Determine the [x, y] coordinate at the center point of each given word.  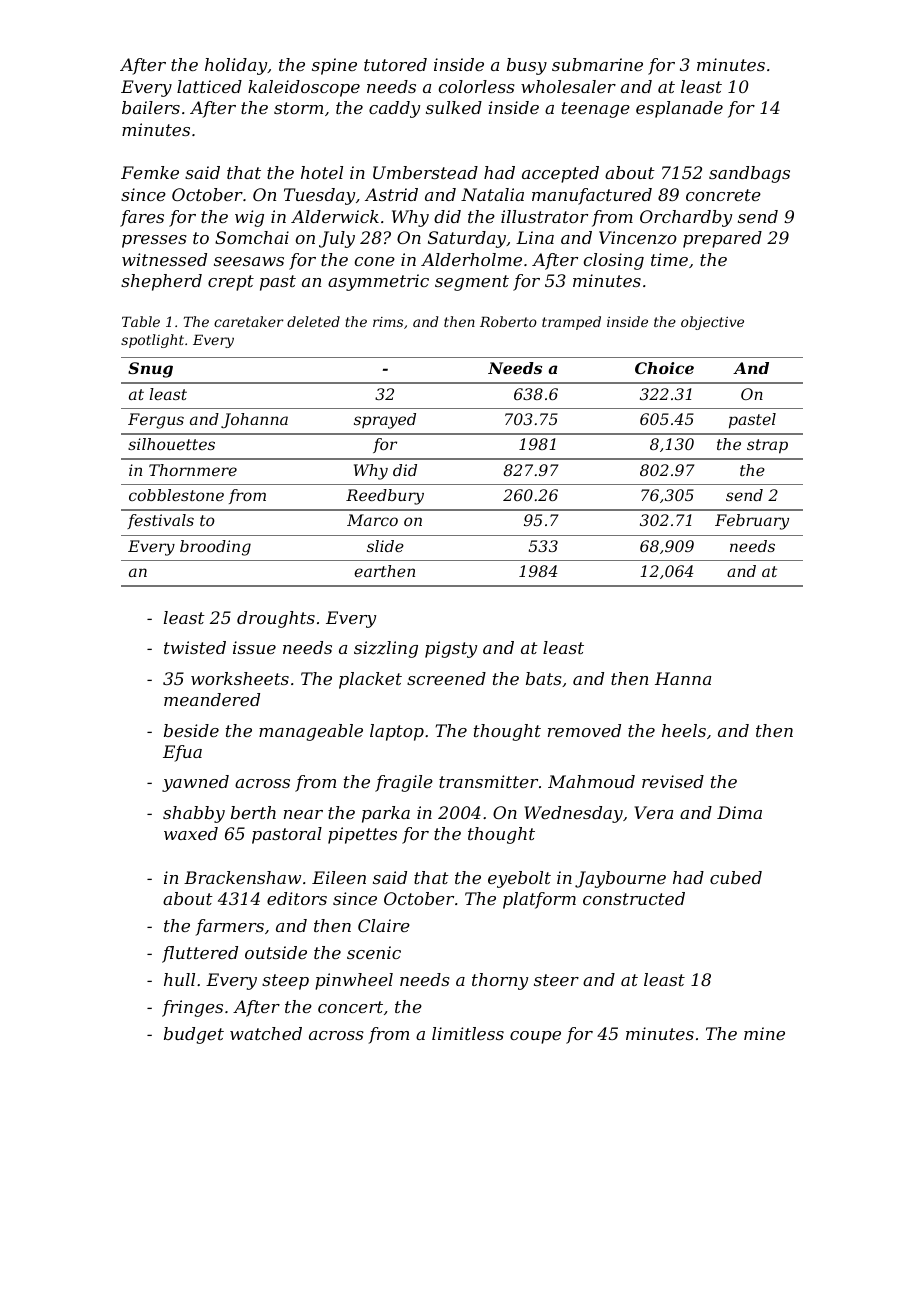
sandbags [749, 174]
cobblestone [176, 495]
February [752, 522]
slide [385, 546]
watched [266, 1033]
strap [767, 446]
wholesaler [568, 86]
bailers [151, 107]
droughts [276, 619]
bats [544, 678]
